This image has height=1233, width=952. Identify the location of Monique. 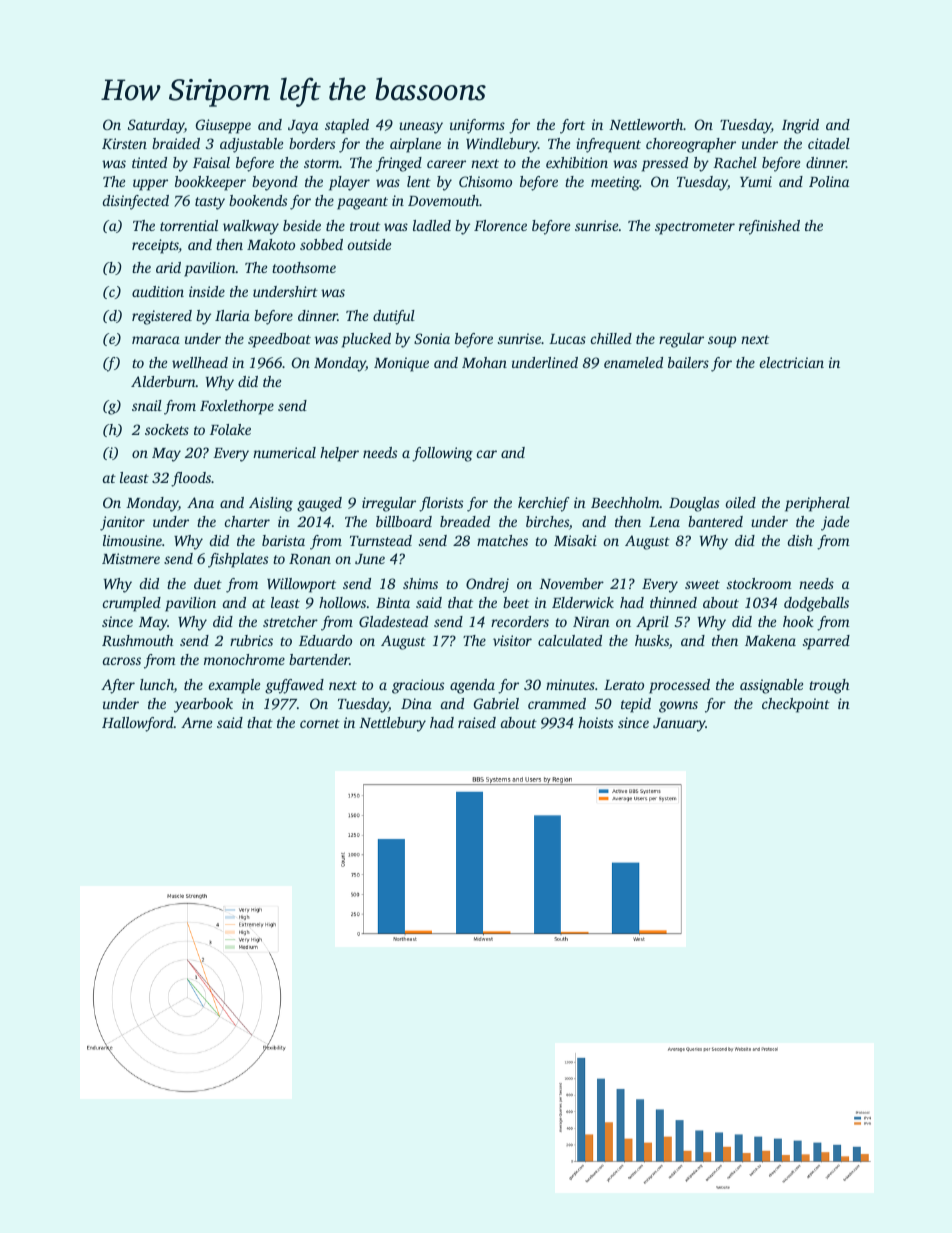
(401, 364).
